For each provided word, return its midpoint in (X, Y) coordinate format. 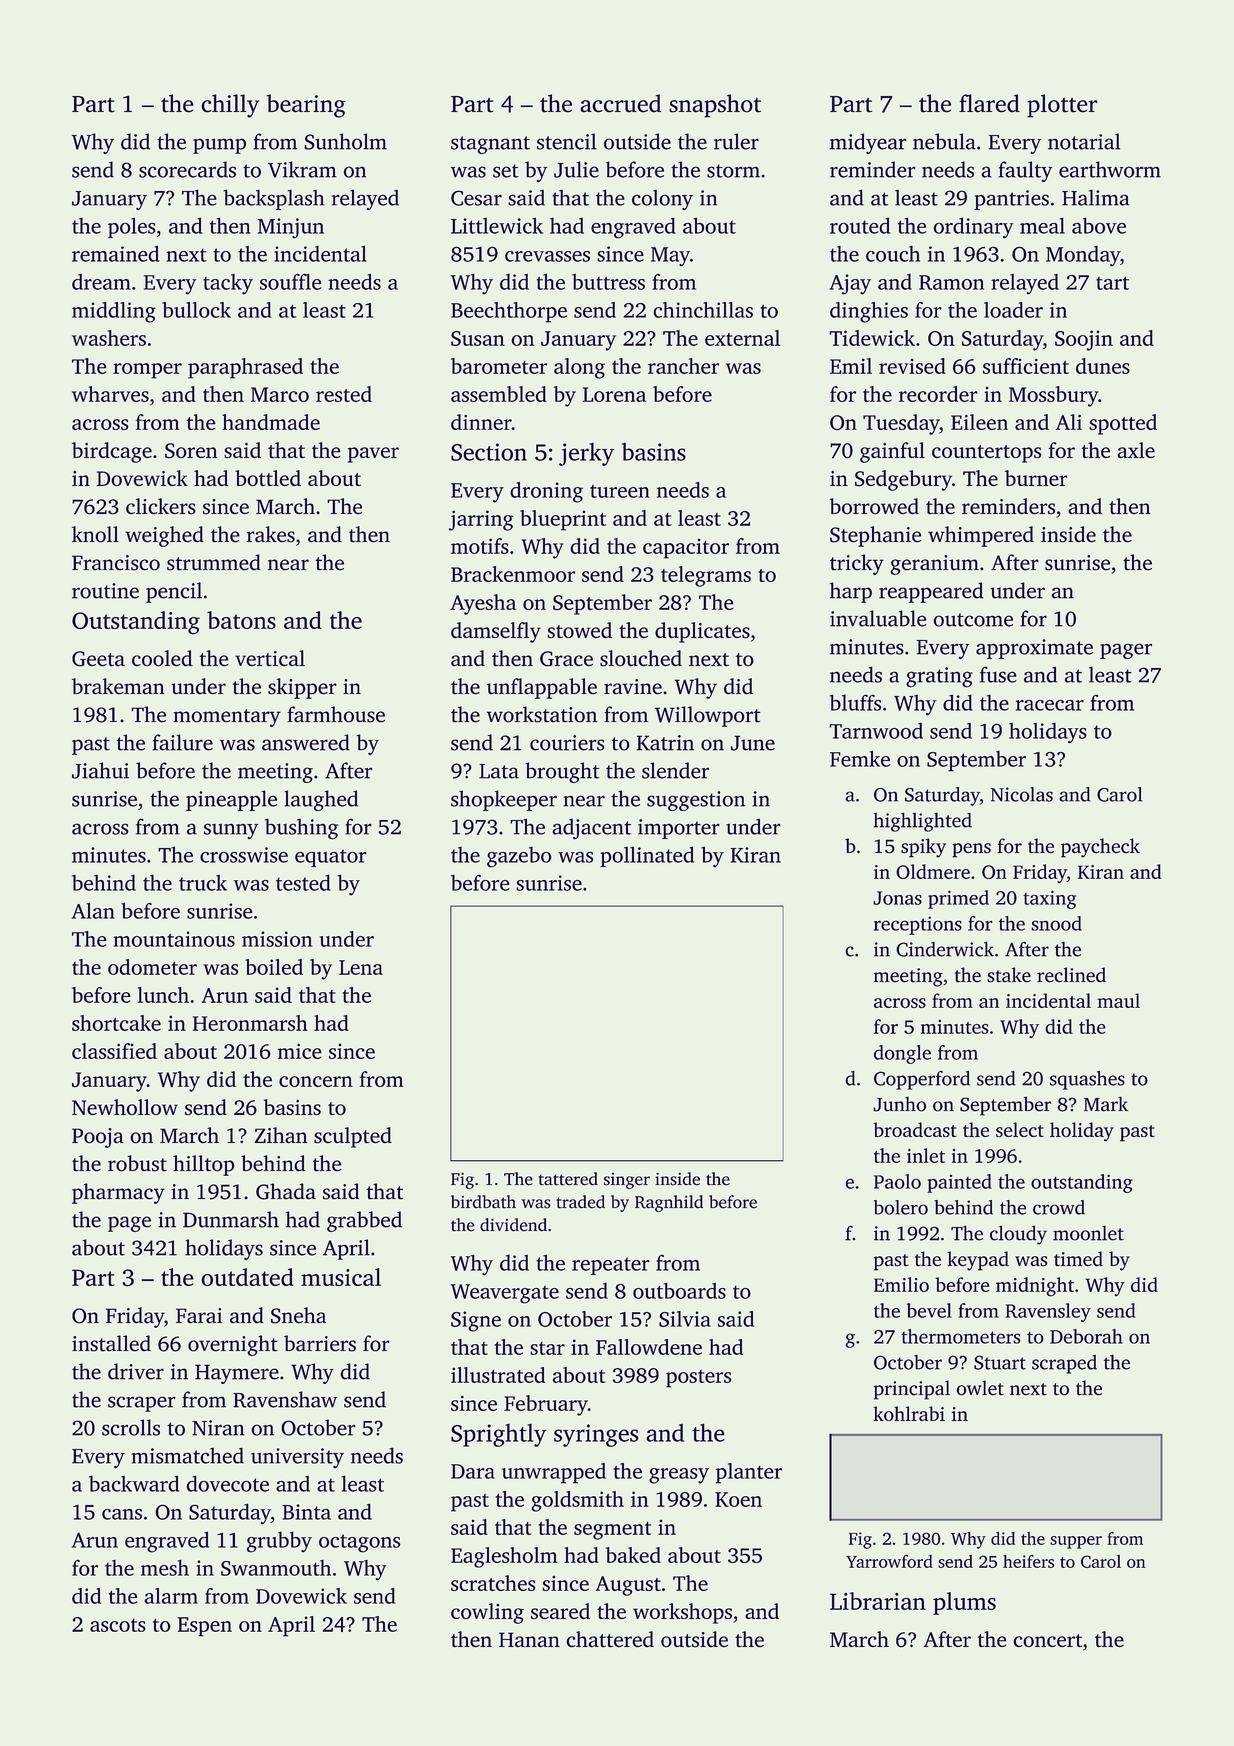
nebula (944, 141)
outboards (679, 1291)
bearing (306, 106)
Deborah (1086, 1336)
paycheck (1100, 848)
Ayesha (483, 604)
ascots (118, 1625)
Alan (93, 911)
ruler (736, 141)
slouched (641, 658)
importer (679, 829)
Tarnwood (876, 731)
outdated (247, 1277)
